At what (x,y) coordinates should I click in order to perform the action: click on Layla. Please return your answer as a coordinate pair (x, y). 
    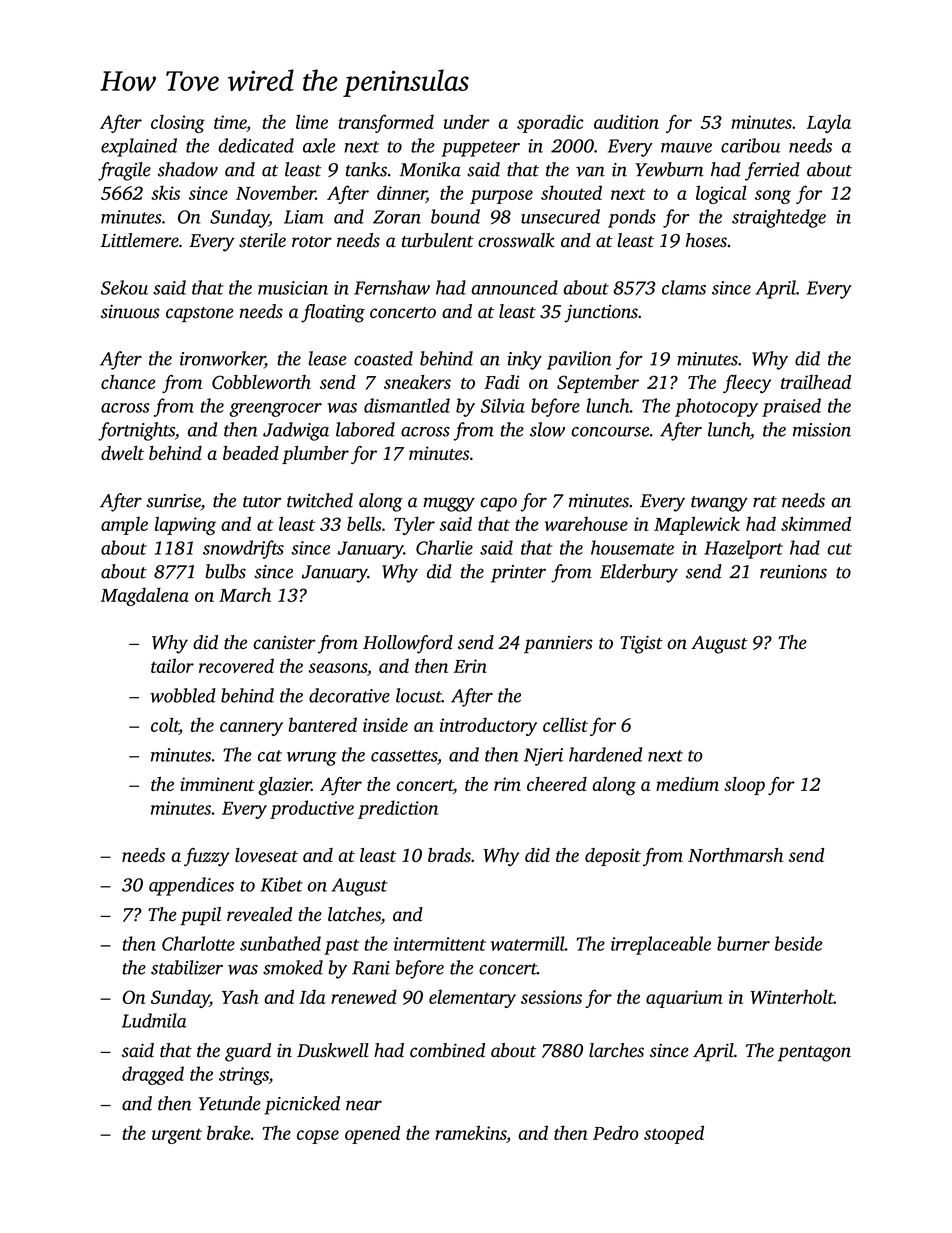
    Looking at the image, I should click on (829, 123).
